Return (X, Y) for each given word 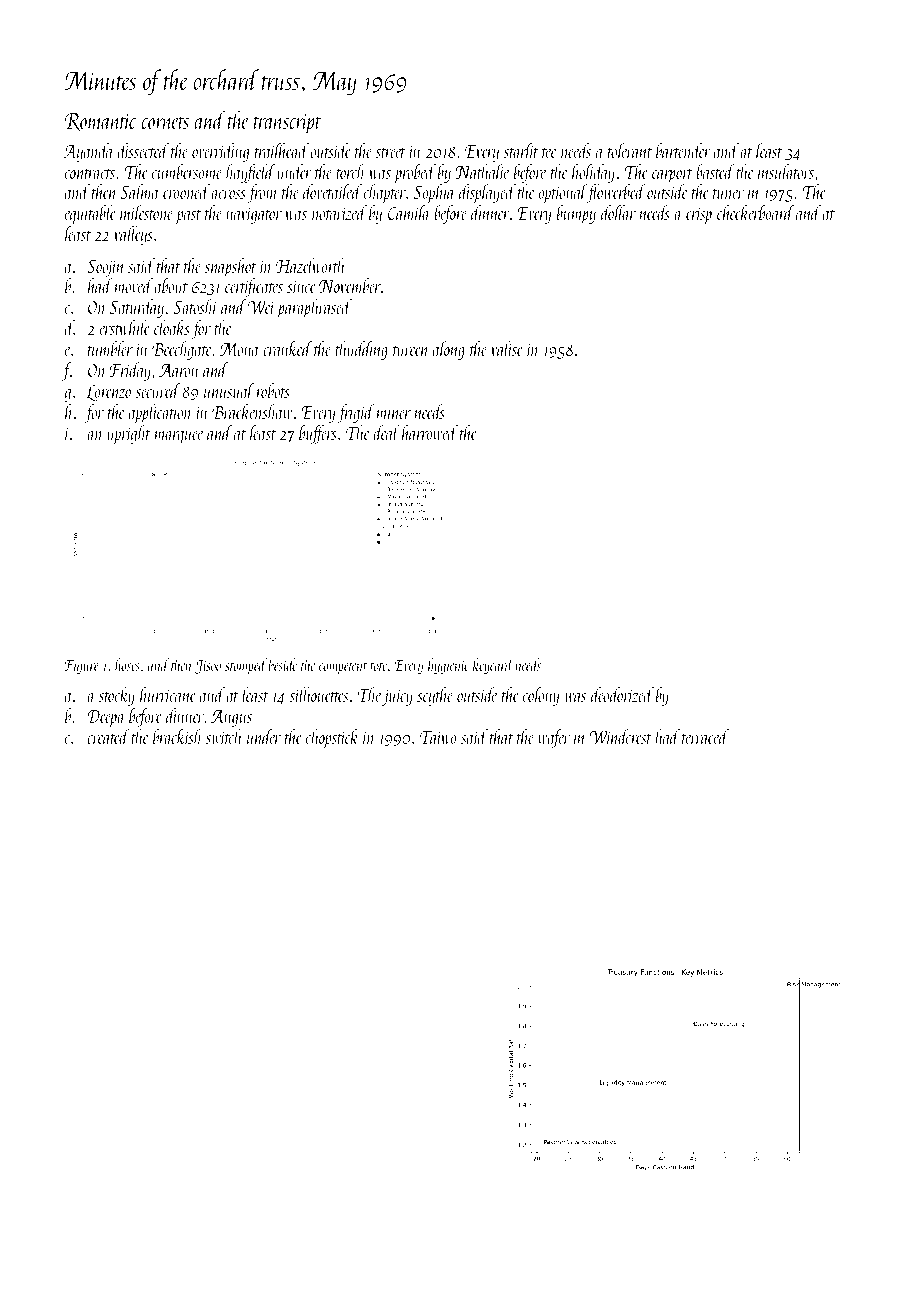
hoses (127, 664)
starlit (521, 150)
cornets (165, 123)
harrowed (430, 432)
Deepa (106, 718)
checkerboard (755, 212)
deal (386, 432)
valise (507, 348)
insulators (786, 171)
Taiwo (438, 737)
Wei (261, 307)
